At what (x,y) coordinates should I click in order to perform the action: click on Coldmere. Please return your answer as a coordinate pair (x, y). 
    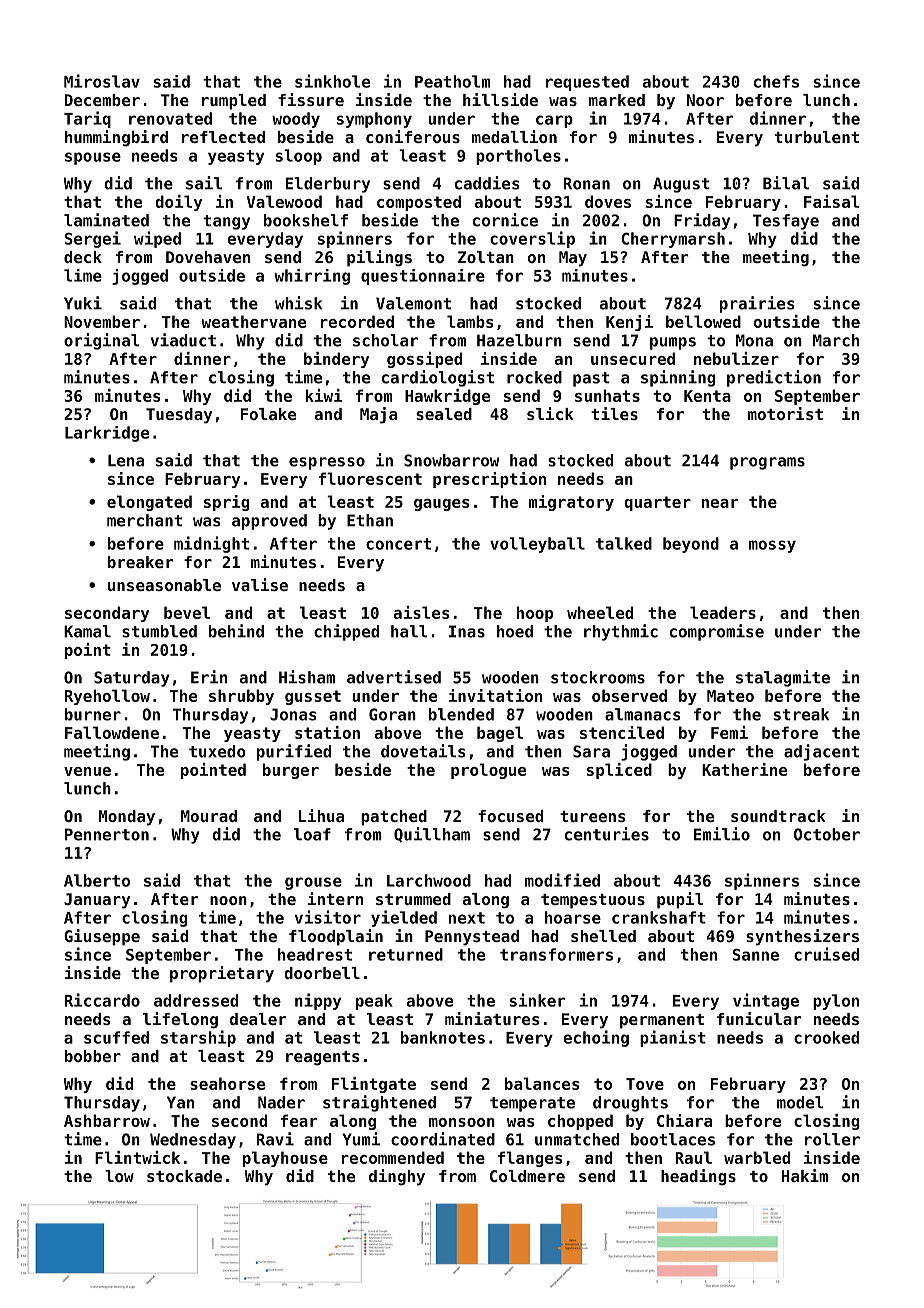
    Looking at the image, I should click on (527, 1176).
